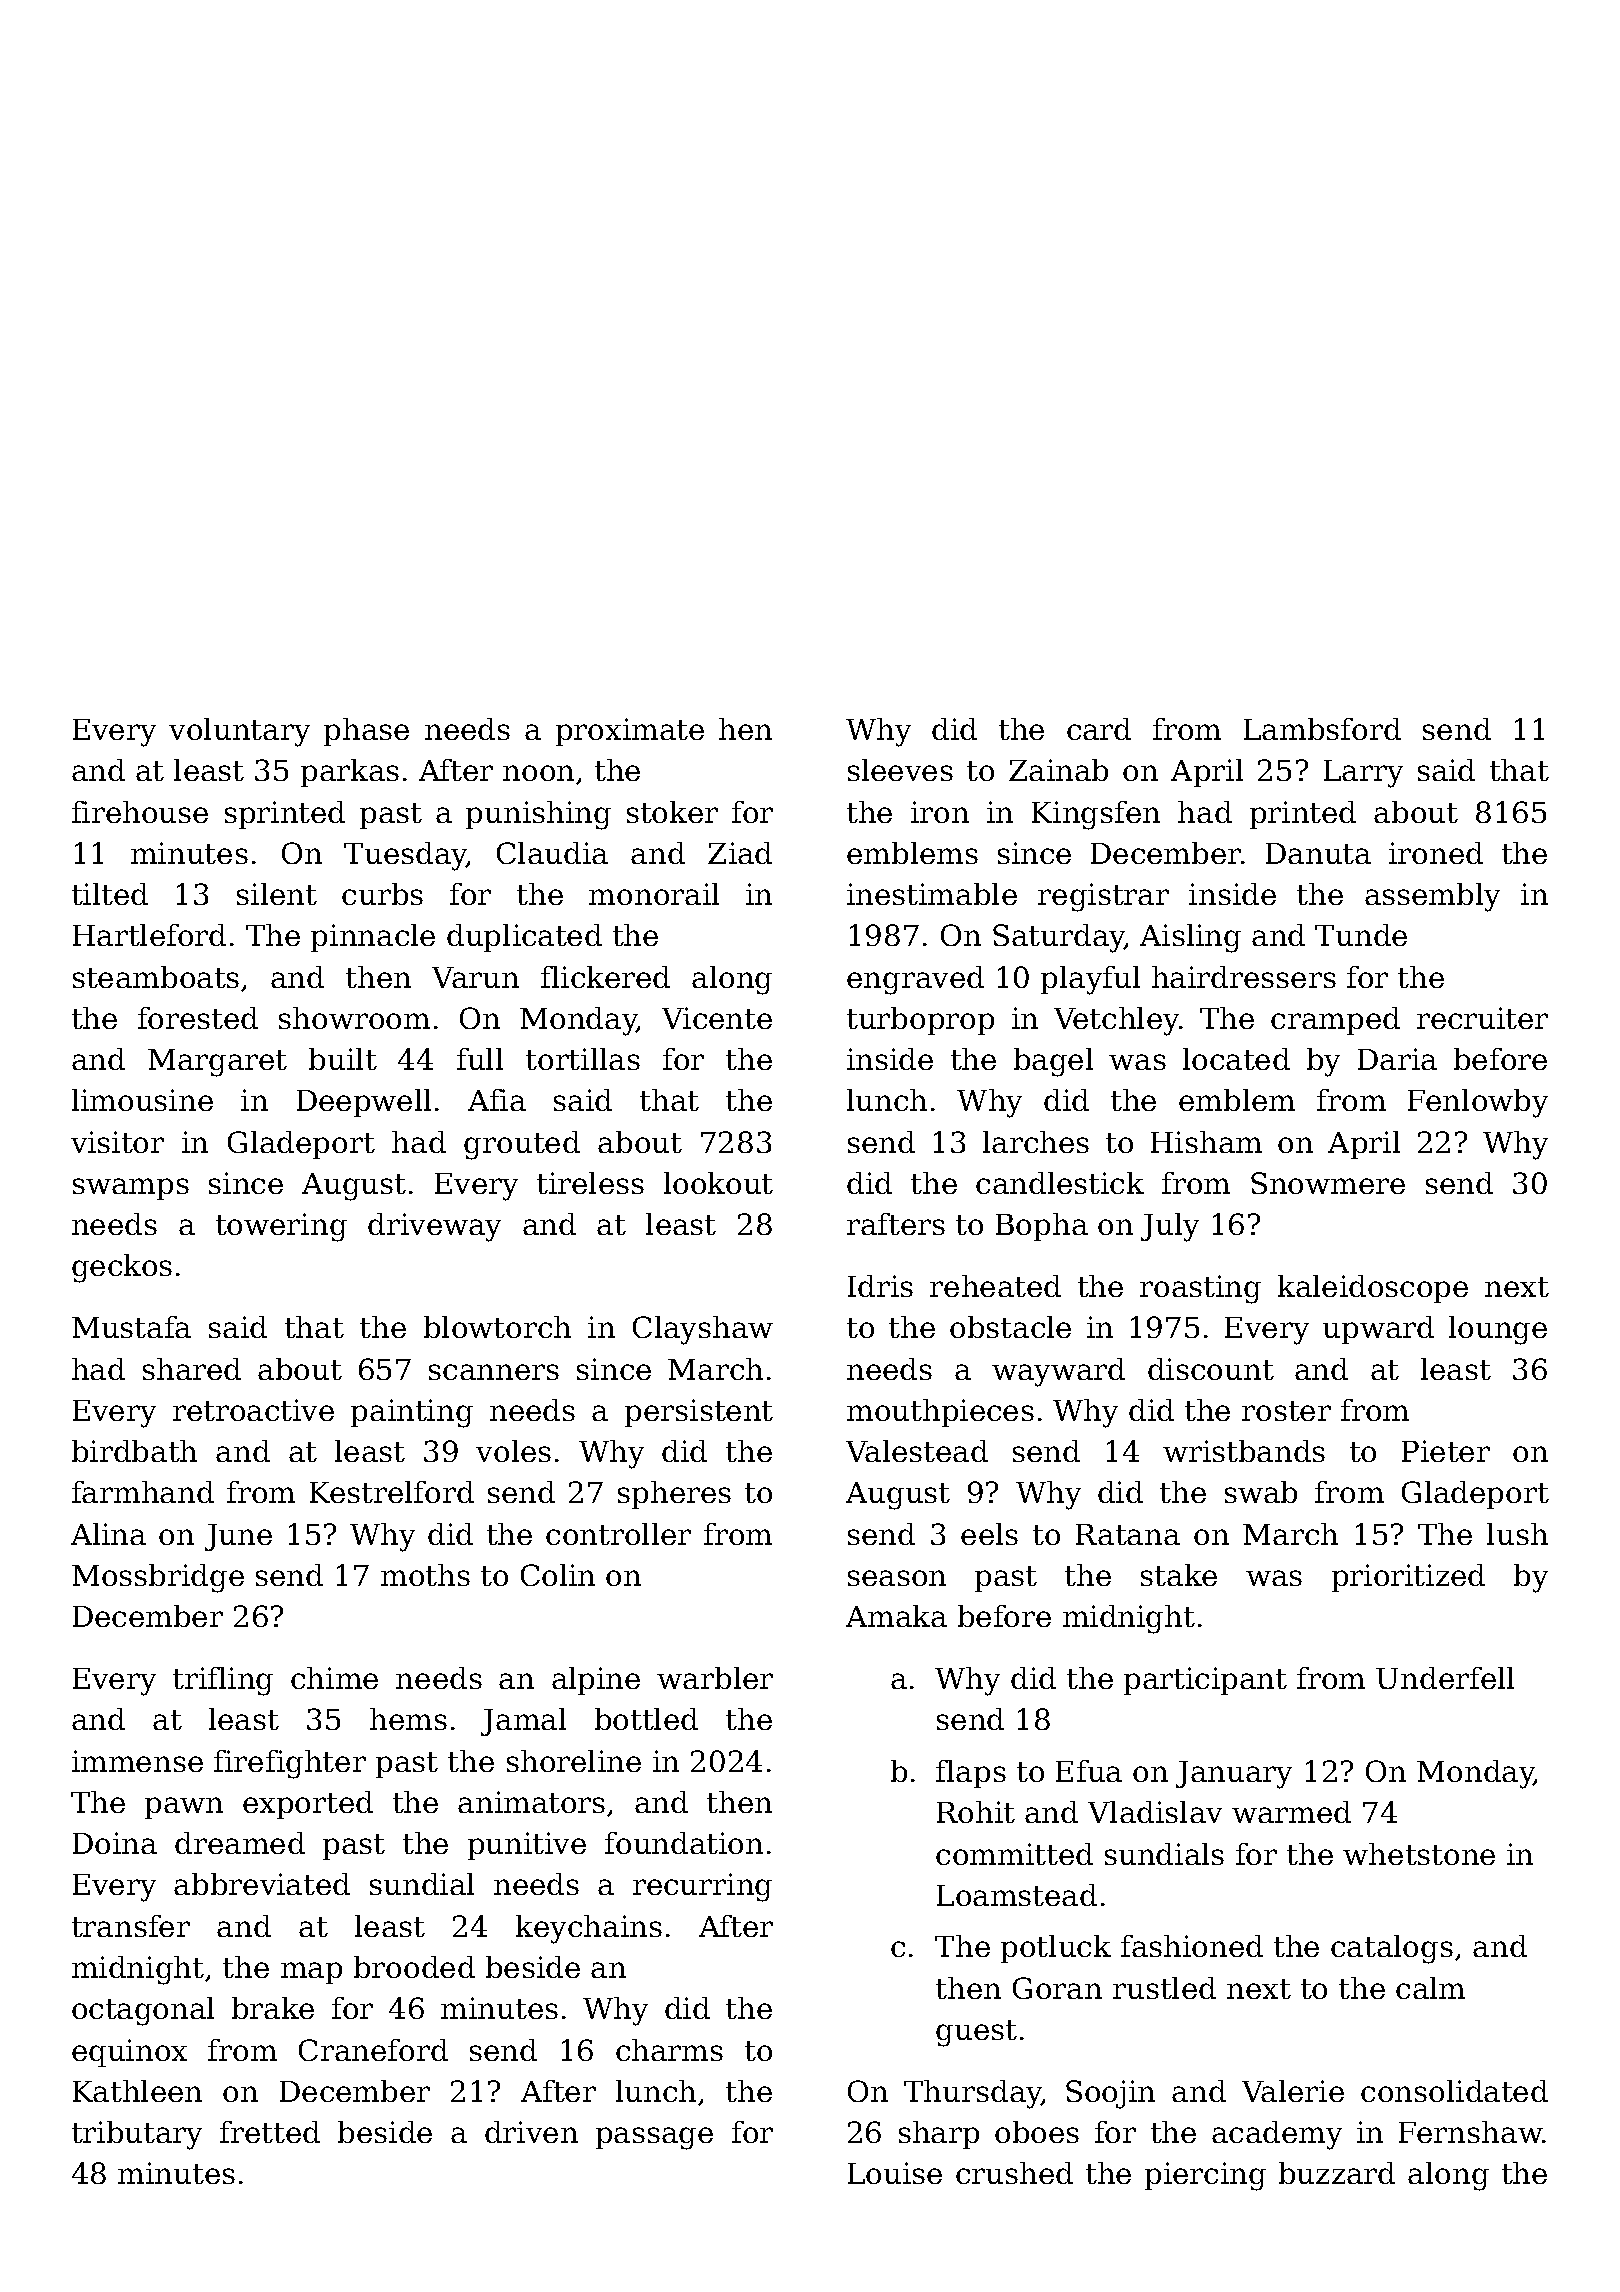 This document has width=1620, height=2292. Describe the element at coordinates (1419, 1854) in the document. I see `whetstone` at that location.
